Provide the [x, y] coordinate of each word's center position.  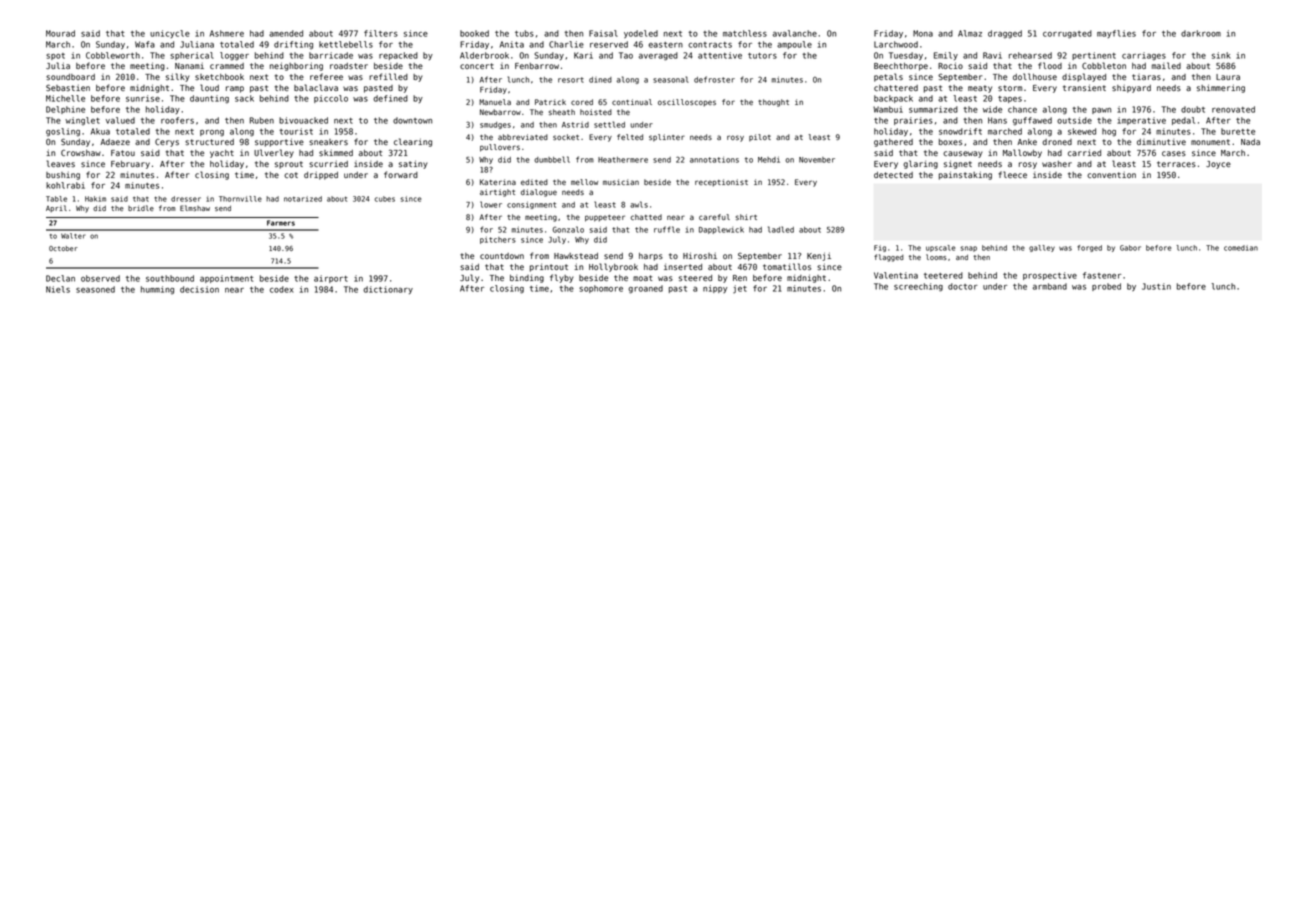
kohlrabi [65, 185]
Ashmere [227, 33]
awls [639, 204]
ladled [781, 229]
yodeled [641, 34]
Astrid [575, 125]
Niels [58, 289]
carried [1084, 152]
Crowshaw [81, 152]
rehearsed [1030, 55]
